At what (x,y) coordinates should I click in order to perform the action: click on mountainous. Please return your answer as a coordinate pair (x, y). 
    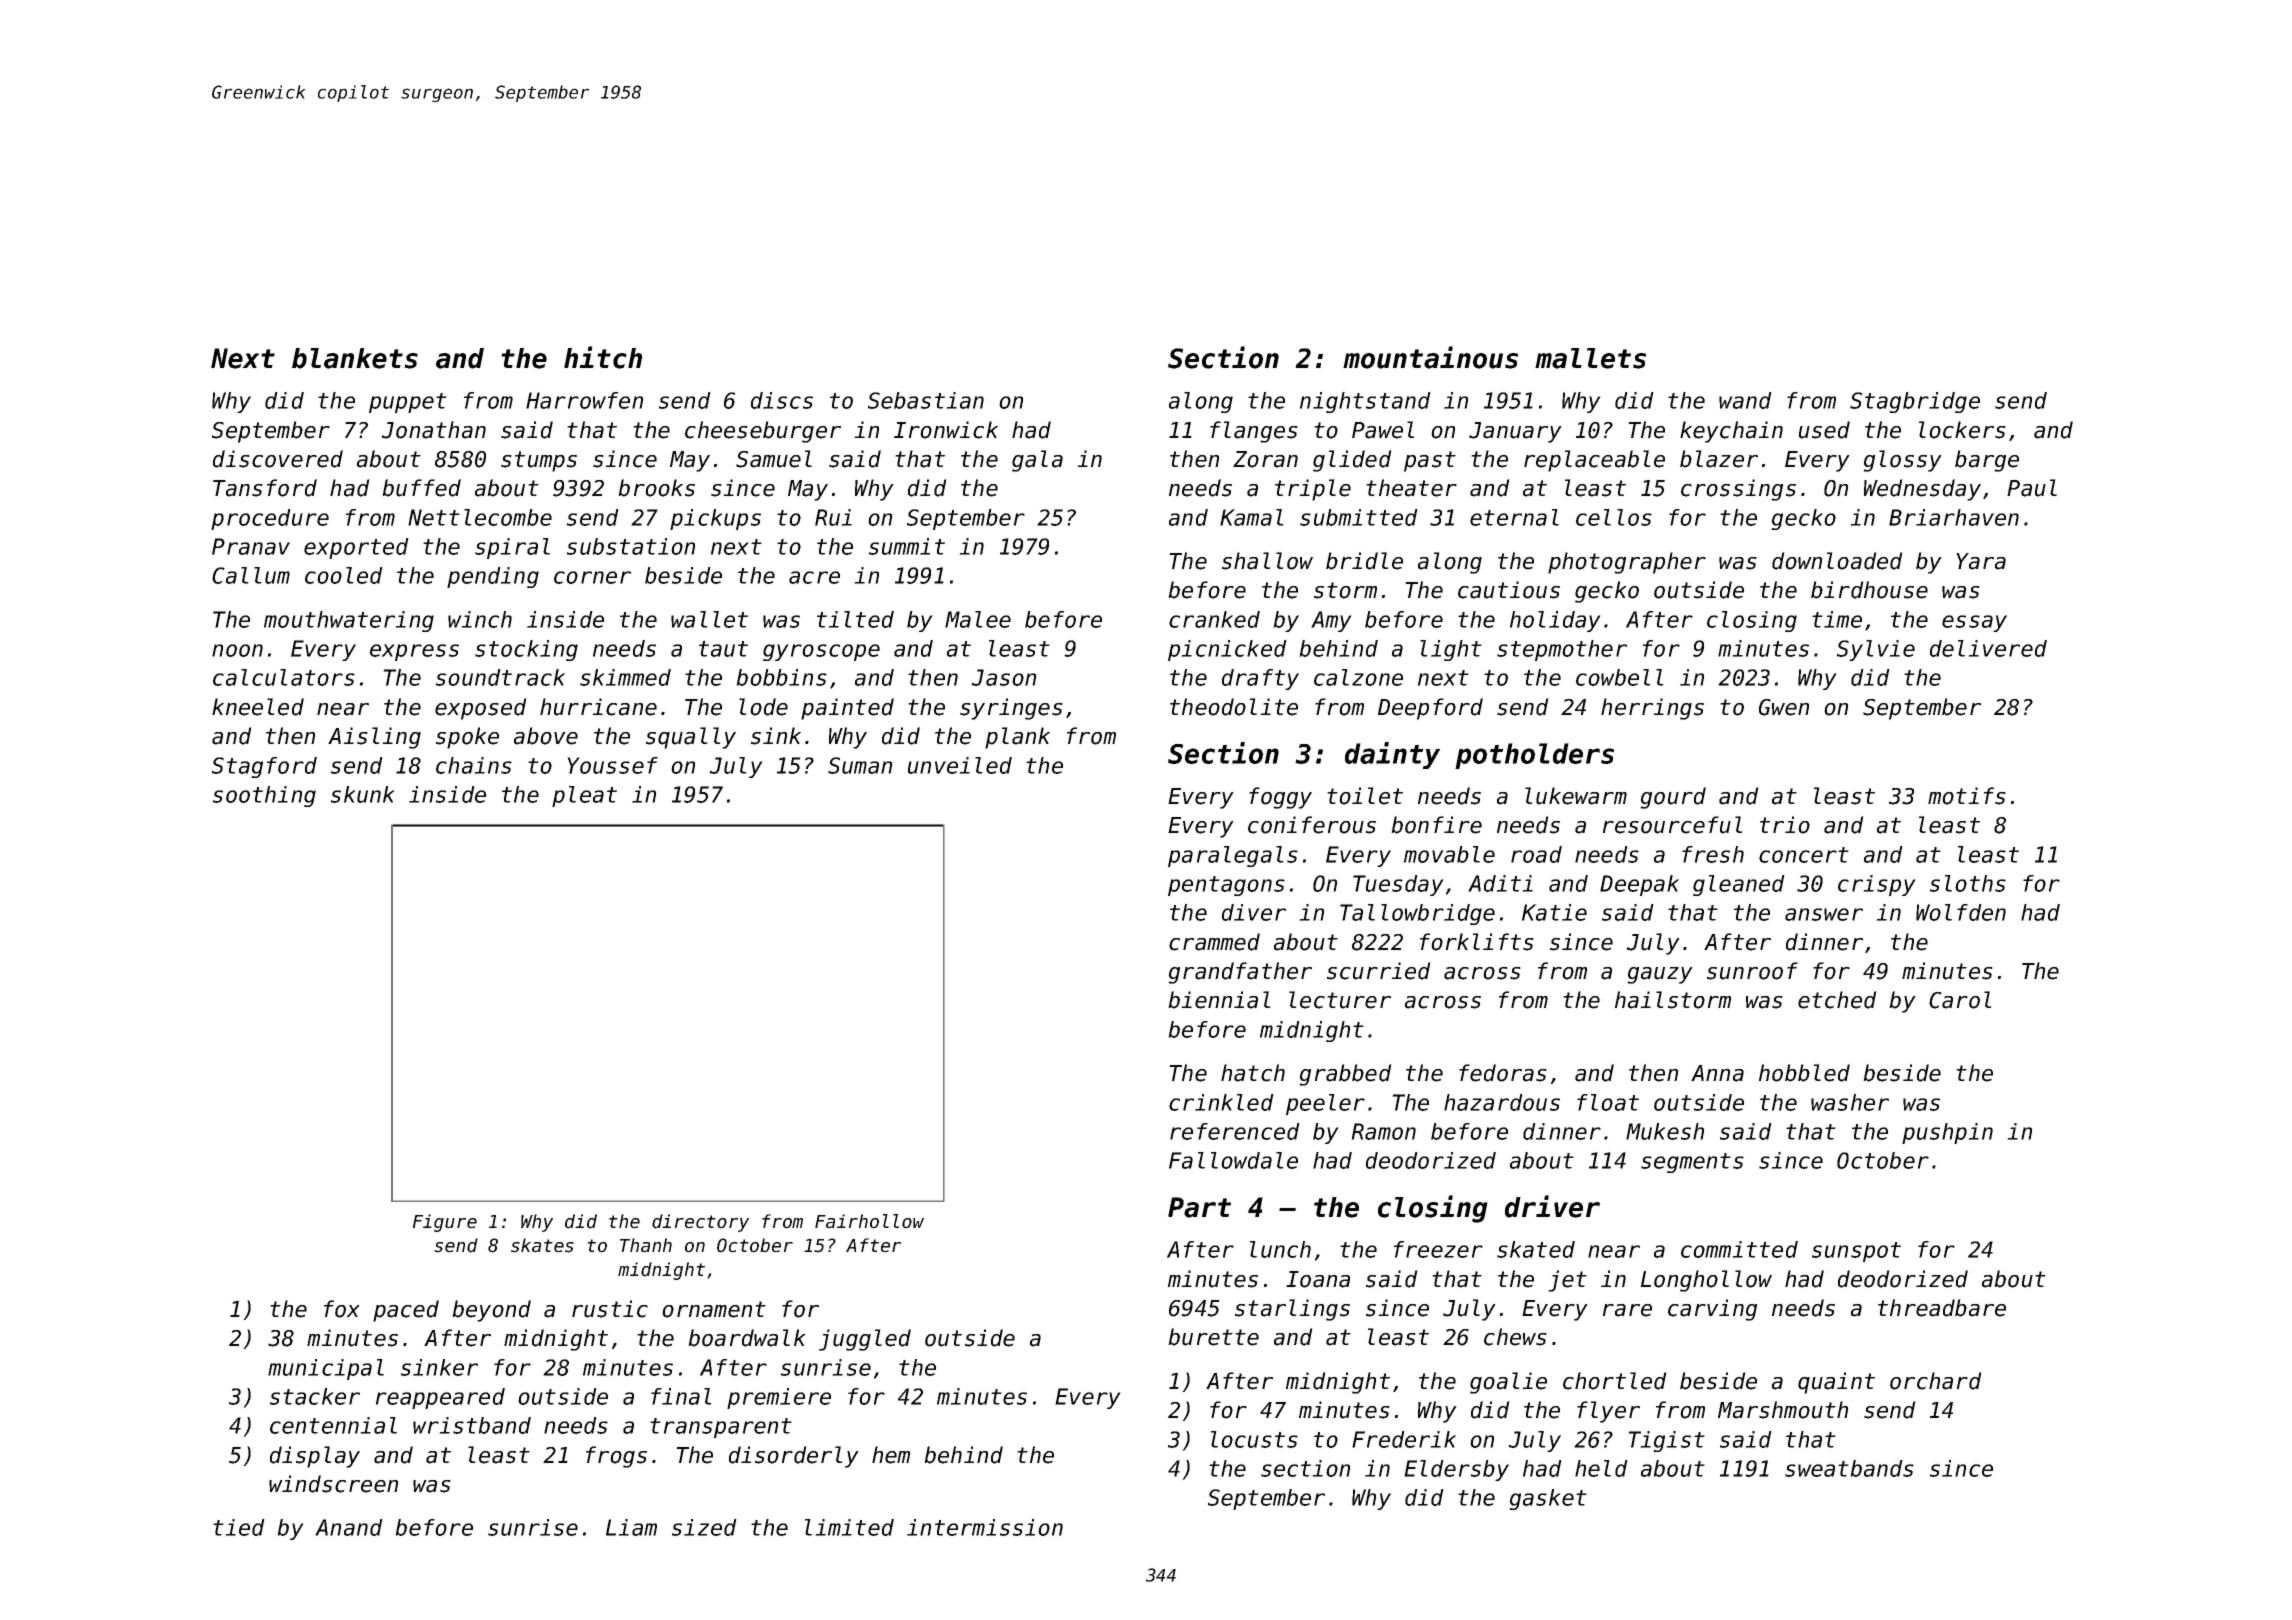
    Looking at the image, I should click on (1430, 357).
